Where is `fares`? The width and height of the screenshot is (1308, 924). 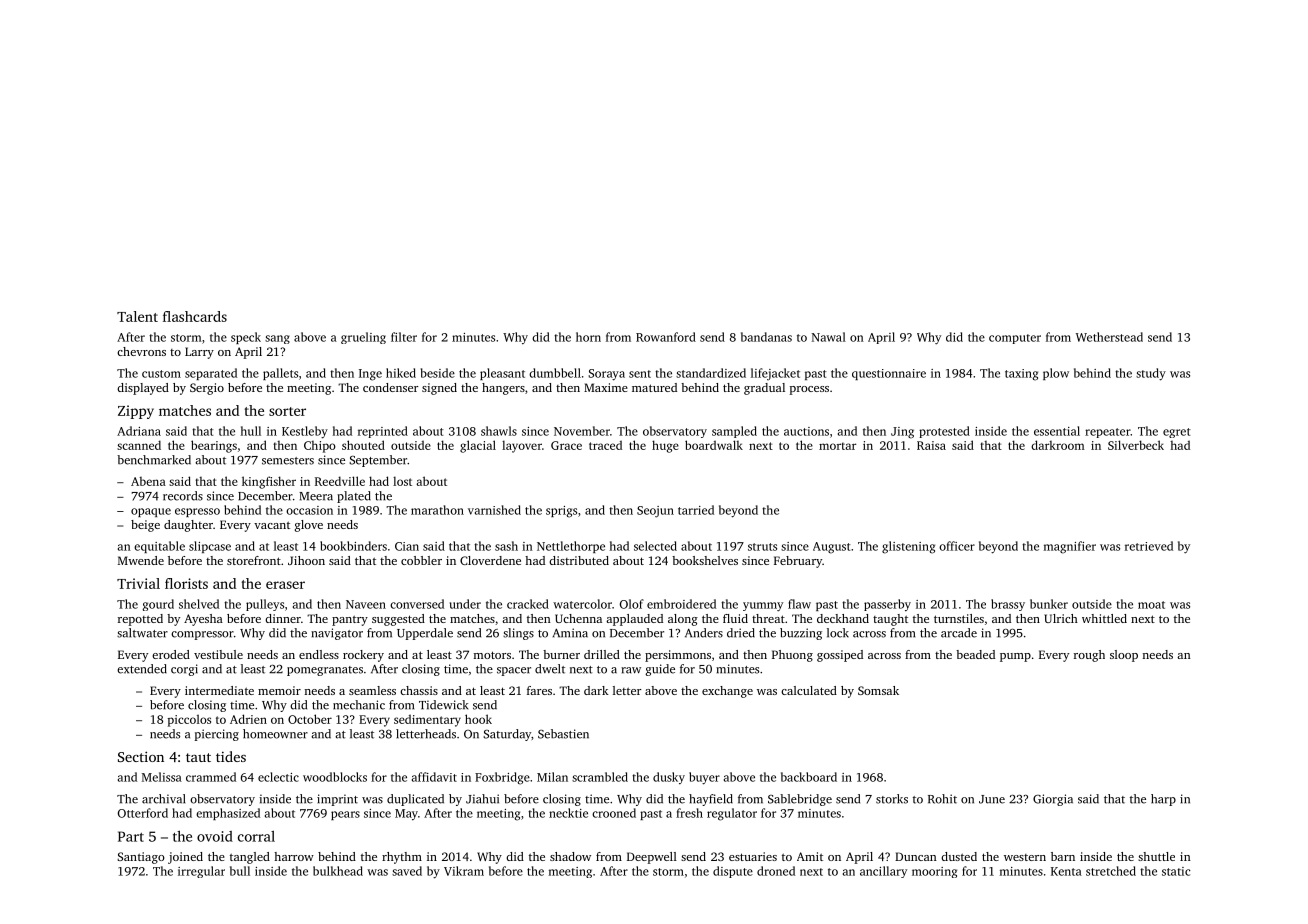
fares is located at coordinates (539, 690).
